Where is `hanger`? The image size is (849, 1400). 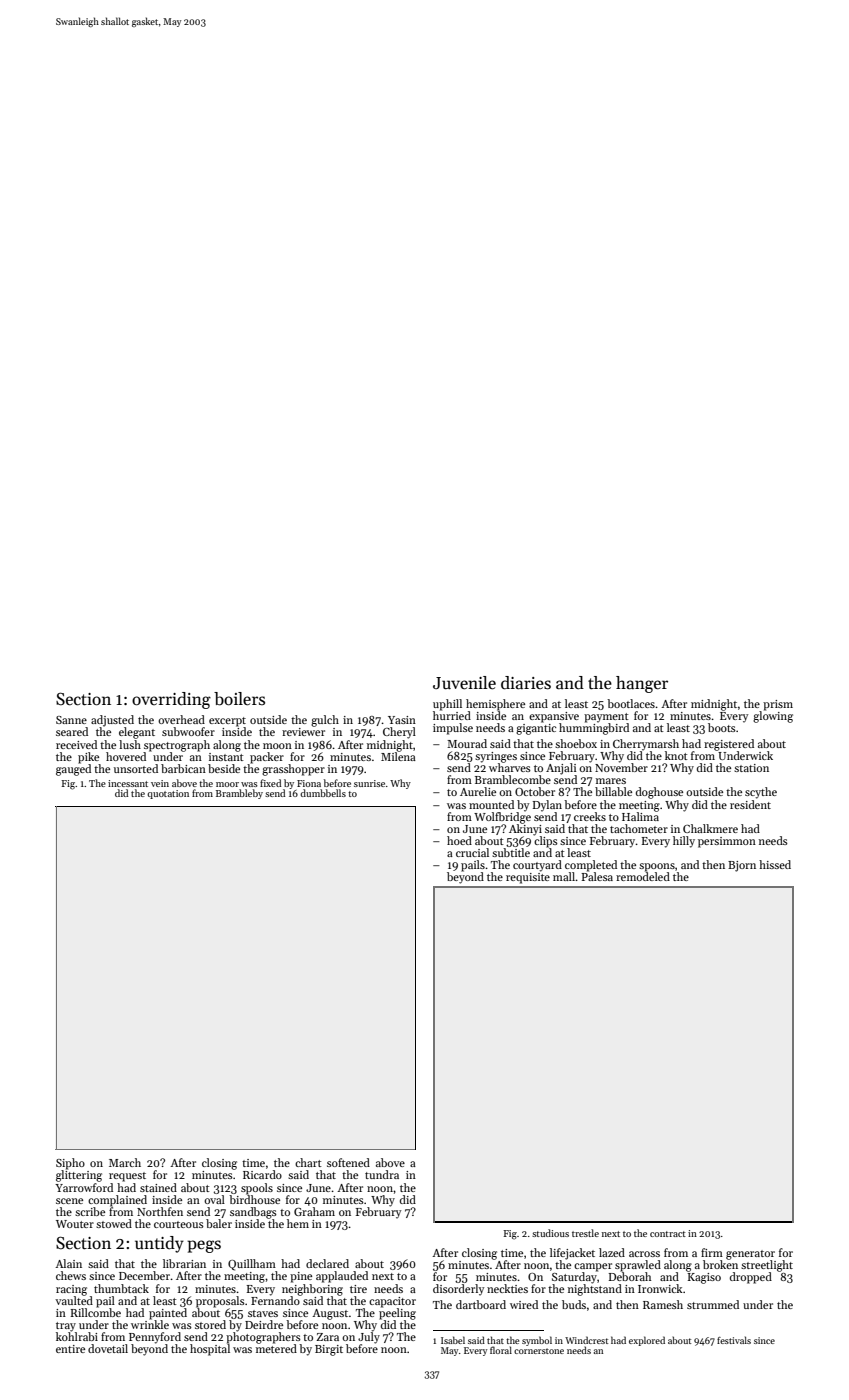 hanger is located at coordinates (642, 684).
